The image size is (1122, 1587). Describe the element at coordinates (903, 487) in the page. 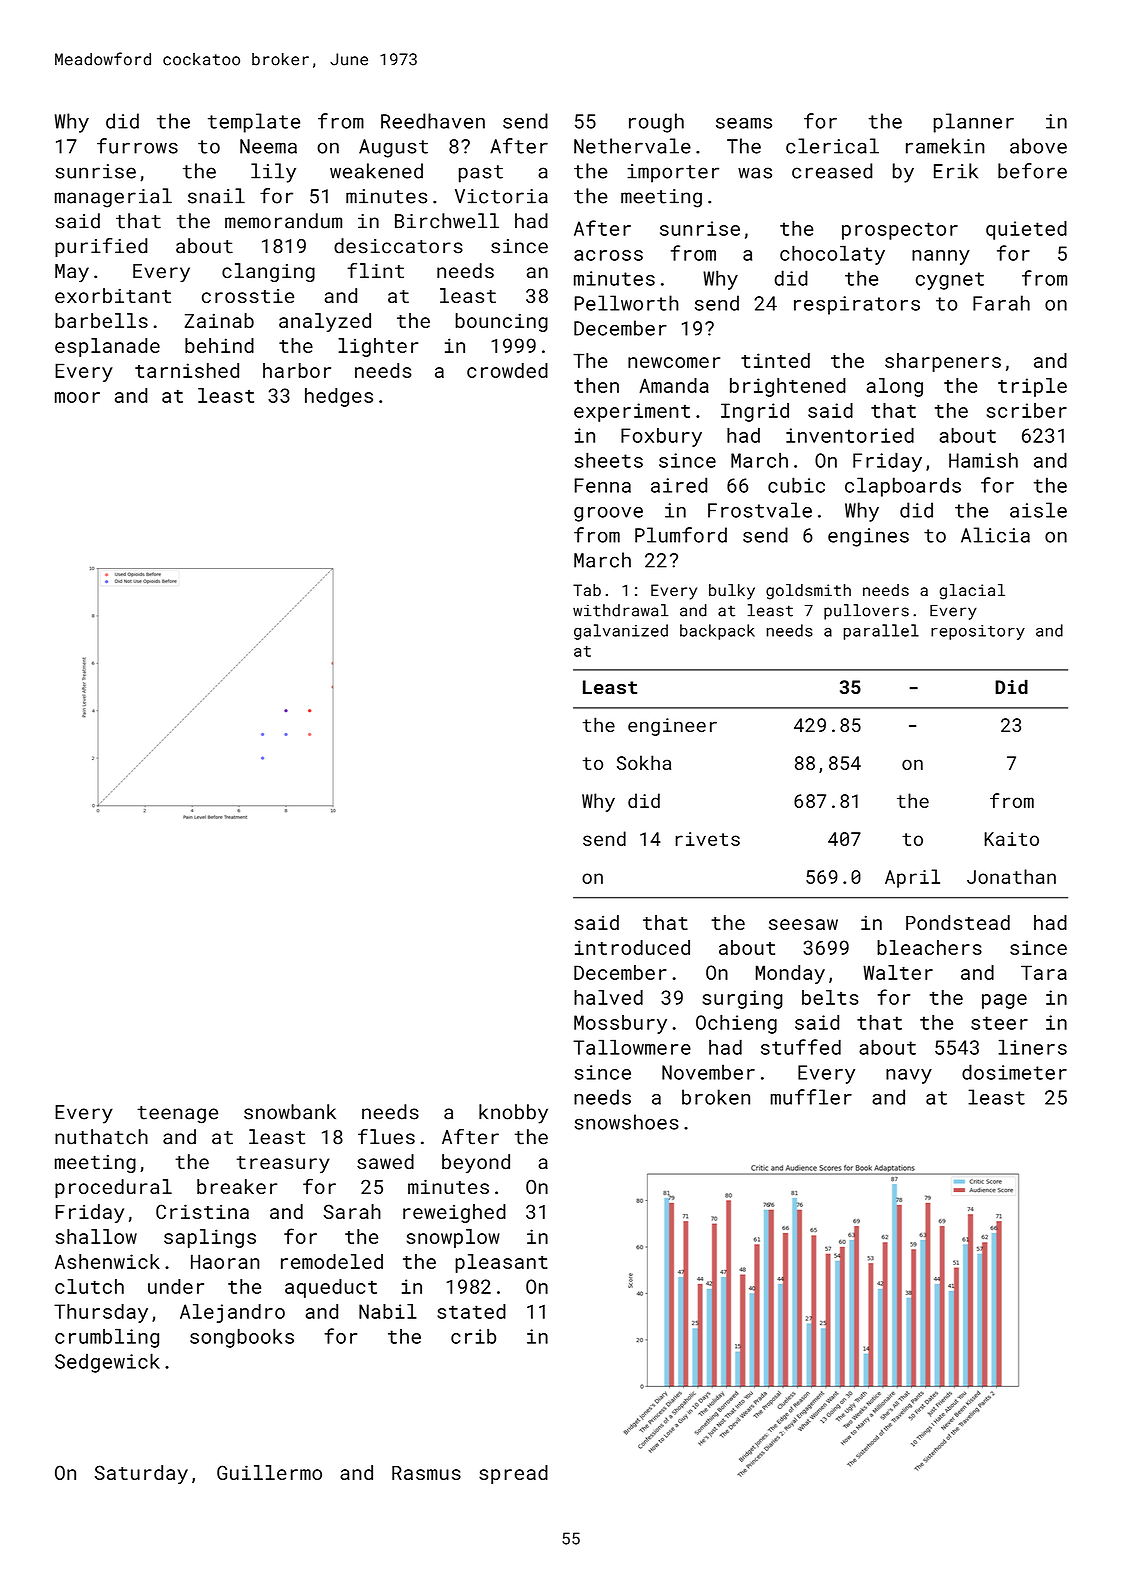

I see `clapboards` at that location.
